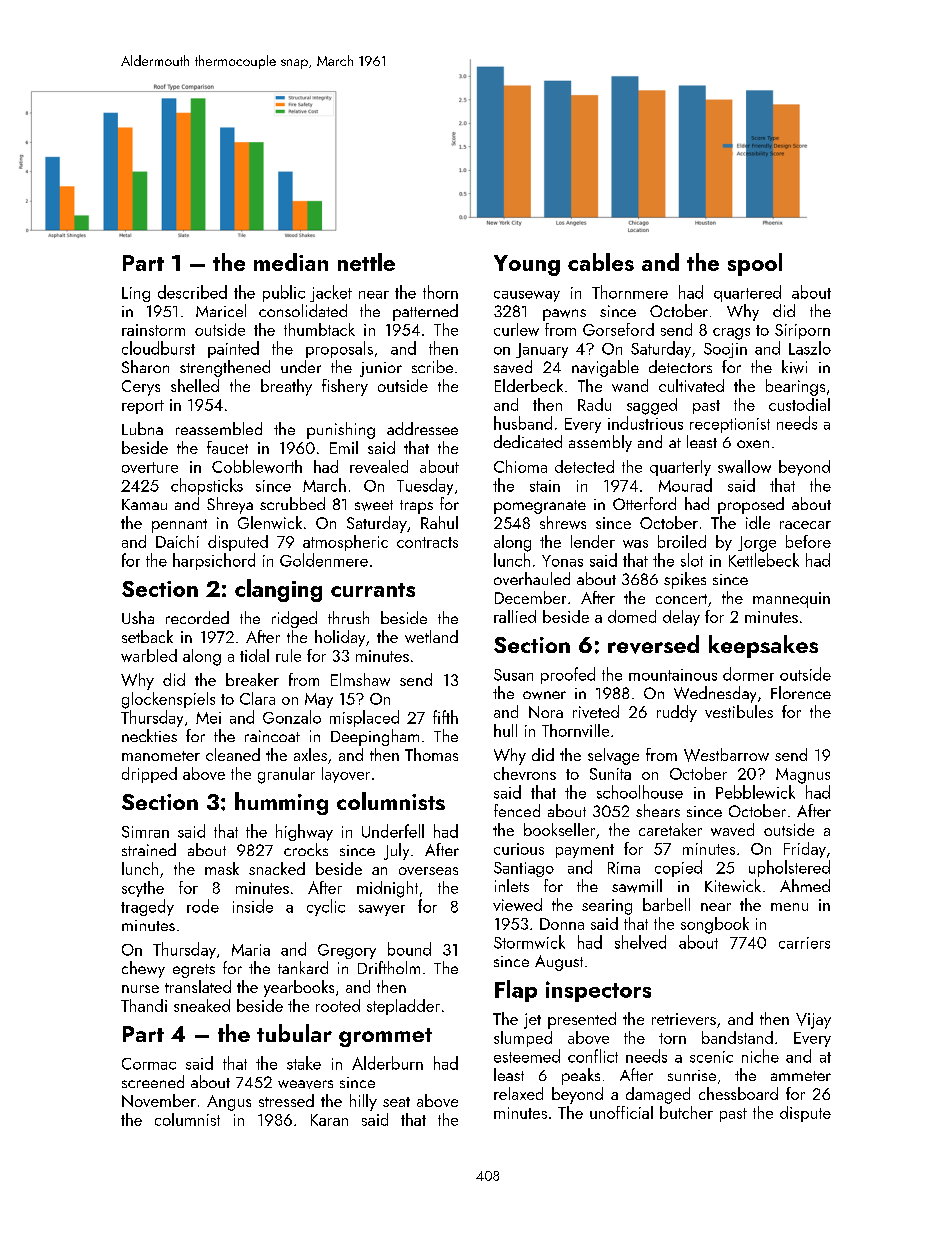 The width and height of the screenshot is (952, 1233). I want to click on scrubbed, so click(292, 503).
